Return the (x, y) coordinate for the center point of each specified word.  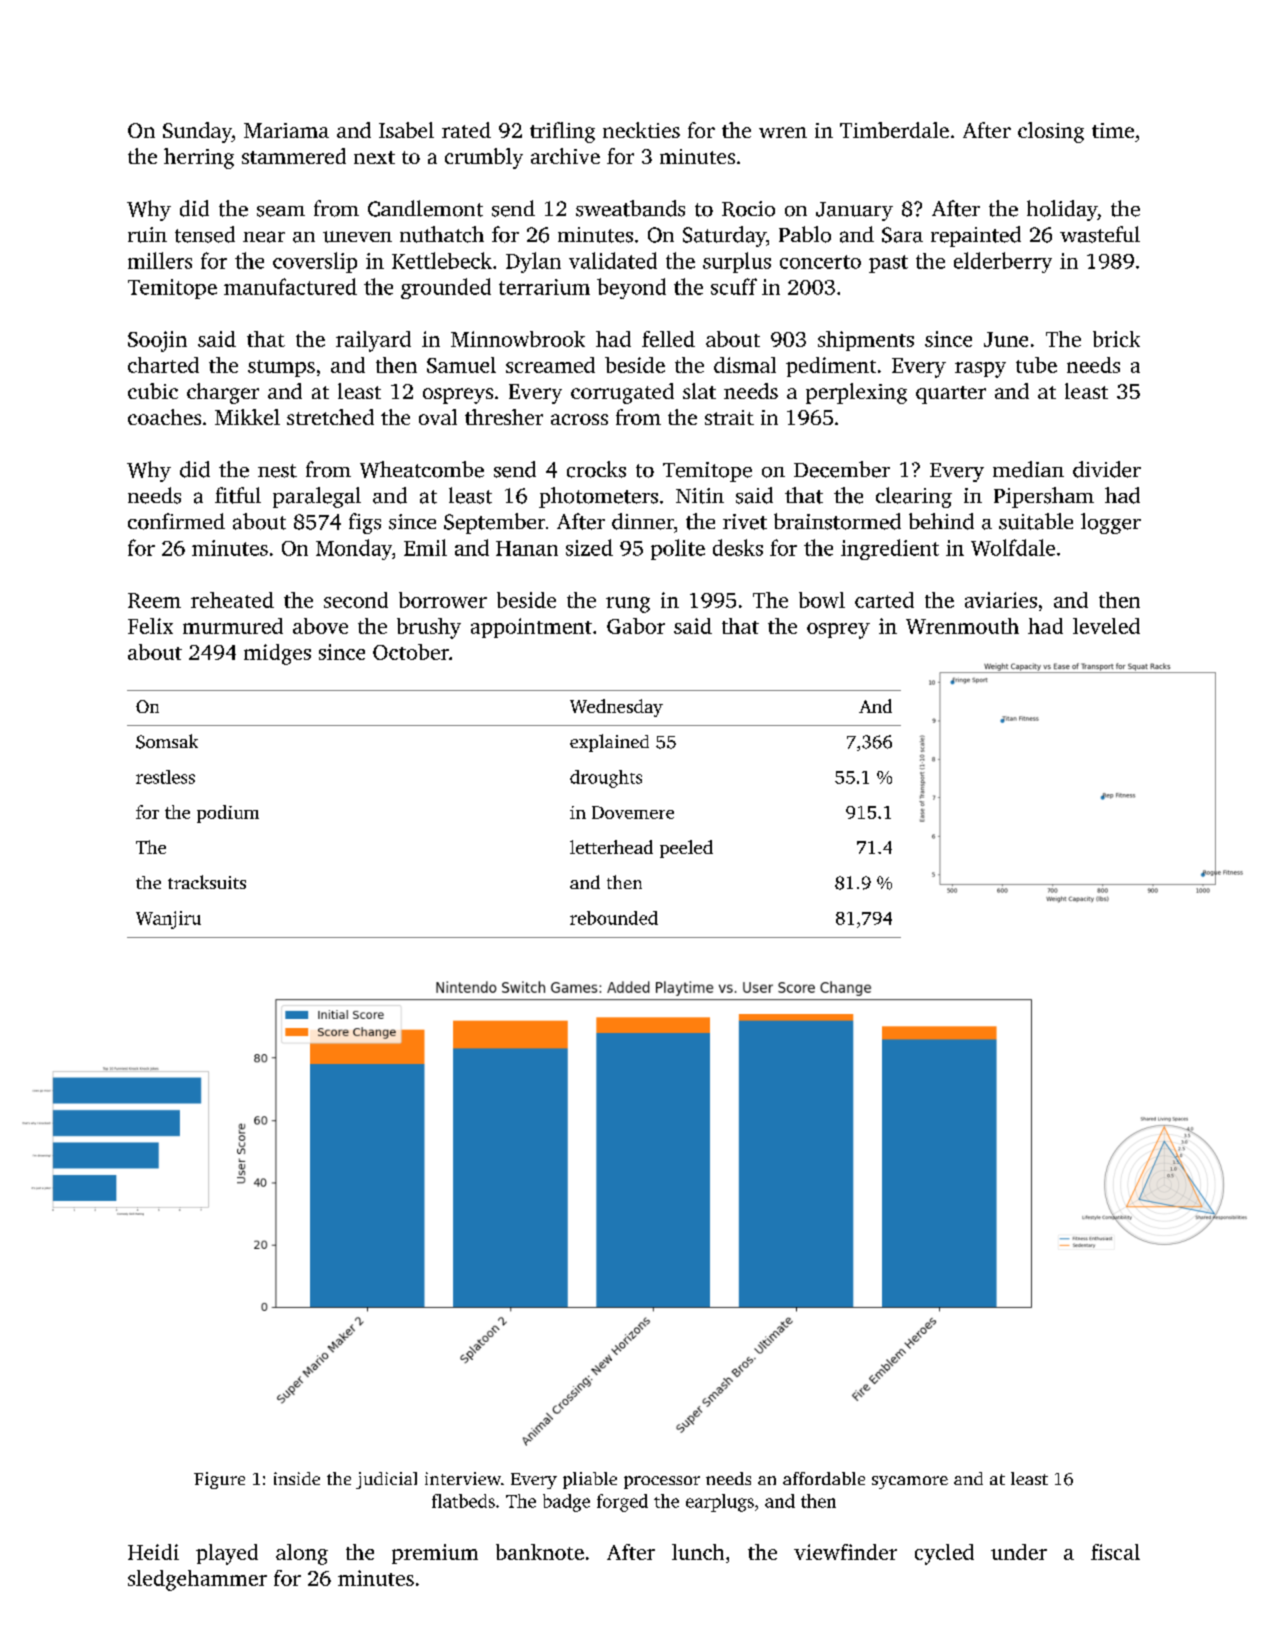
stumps (281, 368)
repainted (976, 236)
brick (1116, 339)
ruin (147, 235)
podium (228, 814)
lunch (698, 1552)
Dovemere (633, 812)
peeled (686, 849)
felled (668, 339)
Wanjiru (168, 920)
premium (435, 1554)
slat (699, 391)
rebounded (614, 918)
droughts (606, 779)
